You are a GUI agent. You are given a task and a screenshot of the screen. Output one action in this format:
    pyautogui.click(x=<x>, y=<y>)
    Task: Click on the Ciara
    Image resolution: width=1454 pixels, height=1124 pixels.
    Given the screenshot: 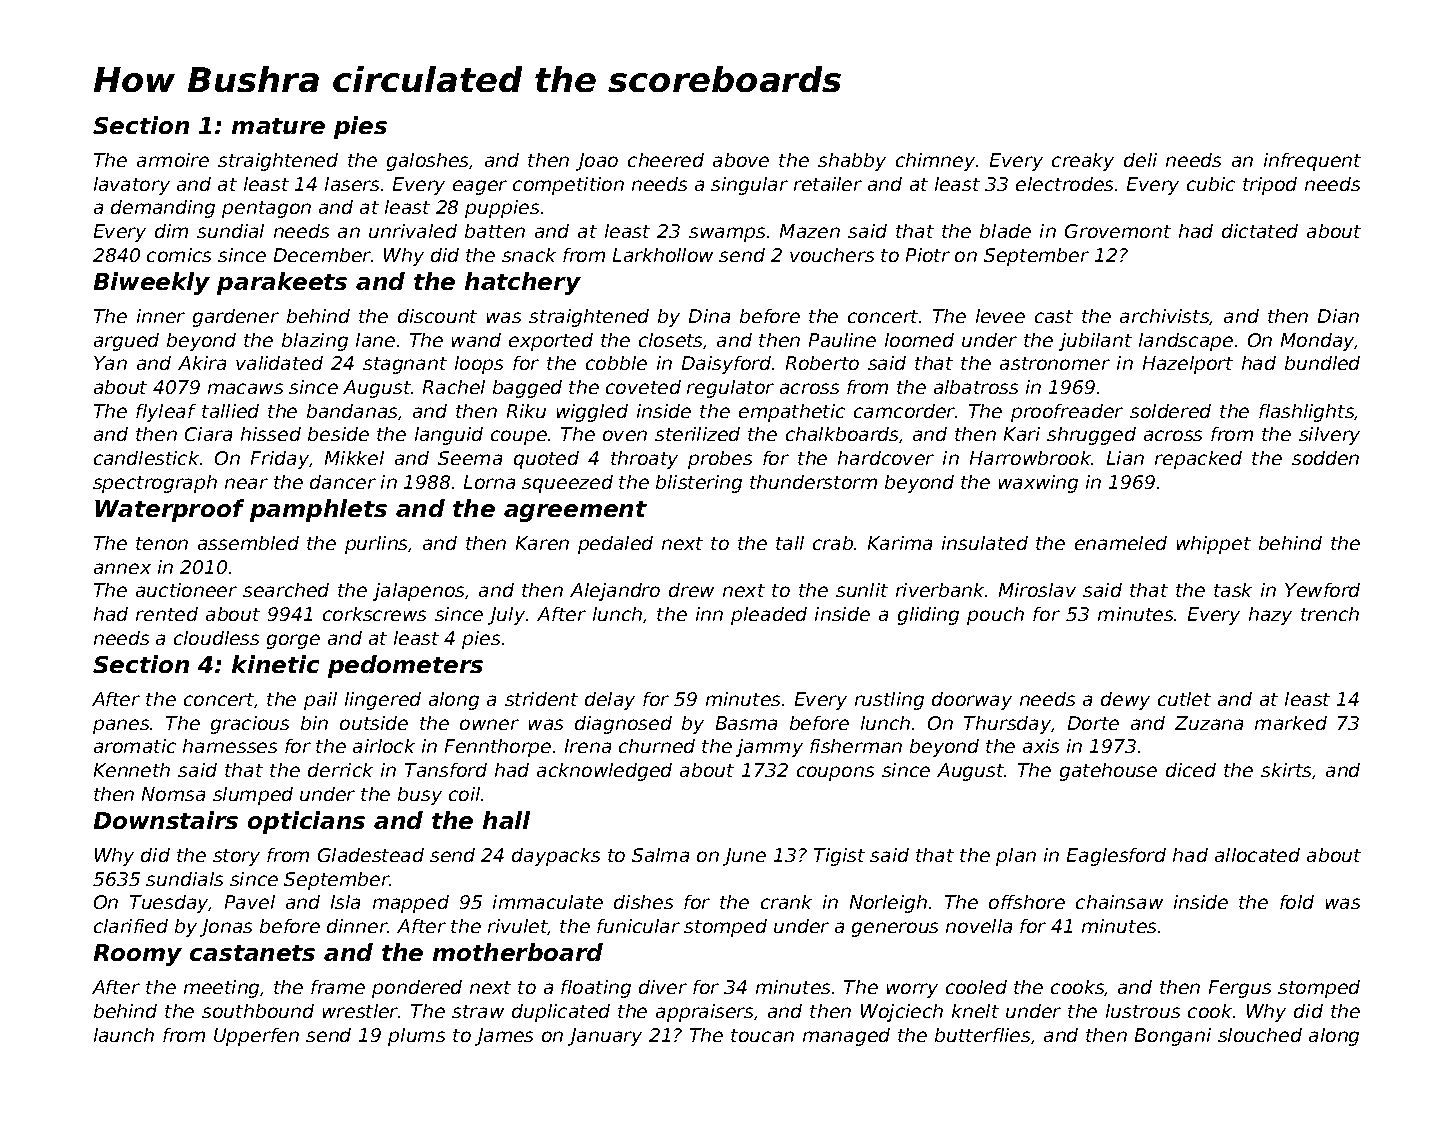 What is the action you would take?
    pyautogui.click(x=208, y=434)
